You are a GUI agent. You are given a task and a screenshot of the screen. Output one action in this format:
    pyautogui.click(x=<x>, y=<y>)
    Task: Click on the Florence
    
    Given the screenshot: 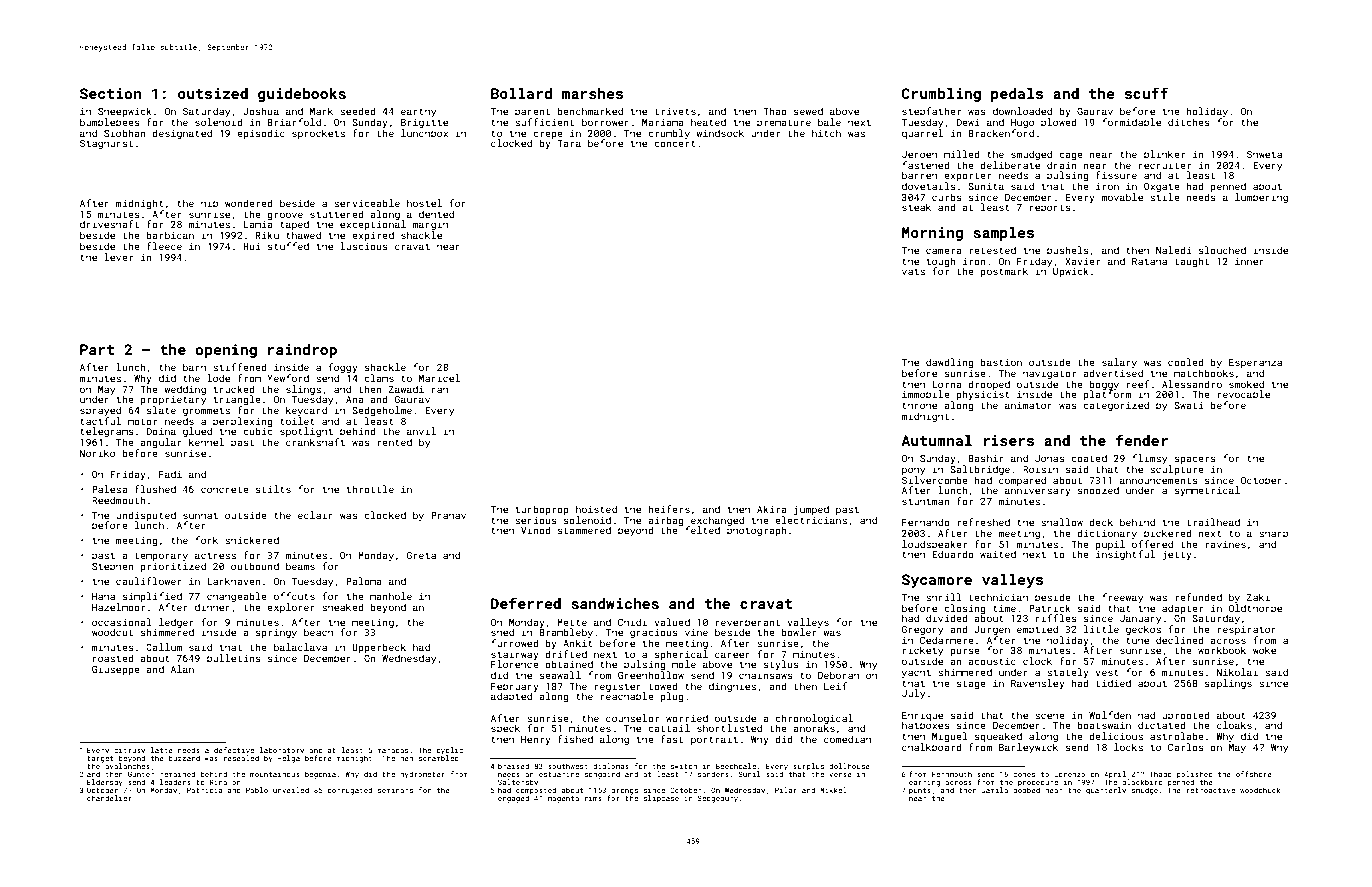 What is the action you would take?
    pyautogui.click(x=515, y=664)
